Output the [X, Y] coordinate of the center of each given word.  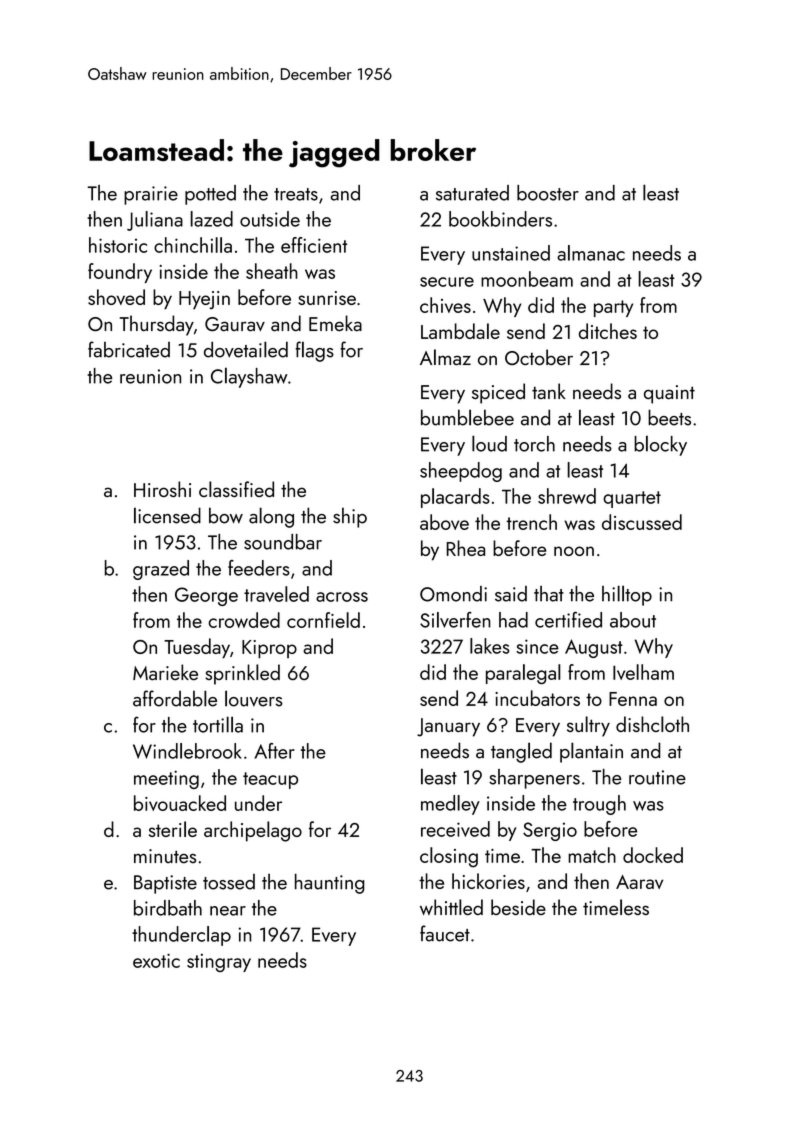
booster [548, 193]
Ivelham [643, 672]
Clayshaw [249, 377]
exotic [156, 960]
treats [296, 194]
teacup [270, 780]
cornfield [323, 620]
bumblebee [467, 417]
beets [669, 417]
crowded [244, 620]
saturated [472, 193]
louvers [254, 698]
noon [574, 551]
